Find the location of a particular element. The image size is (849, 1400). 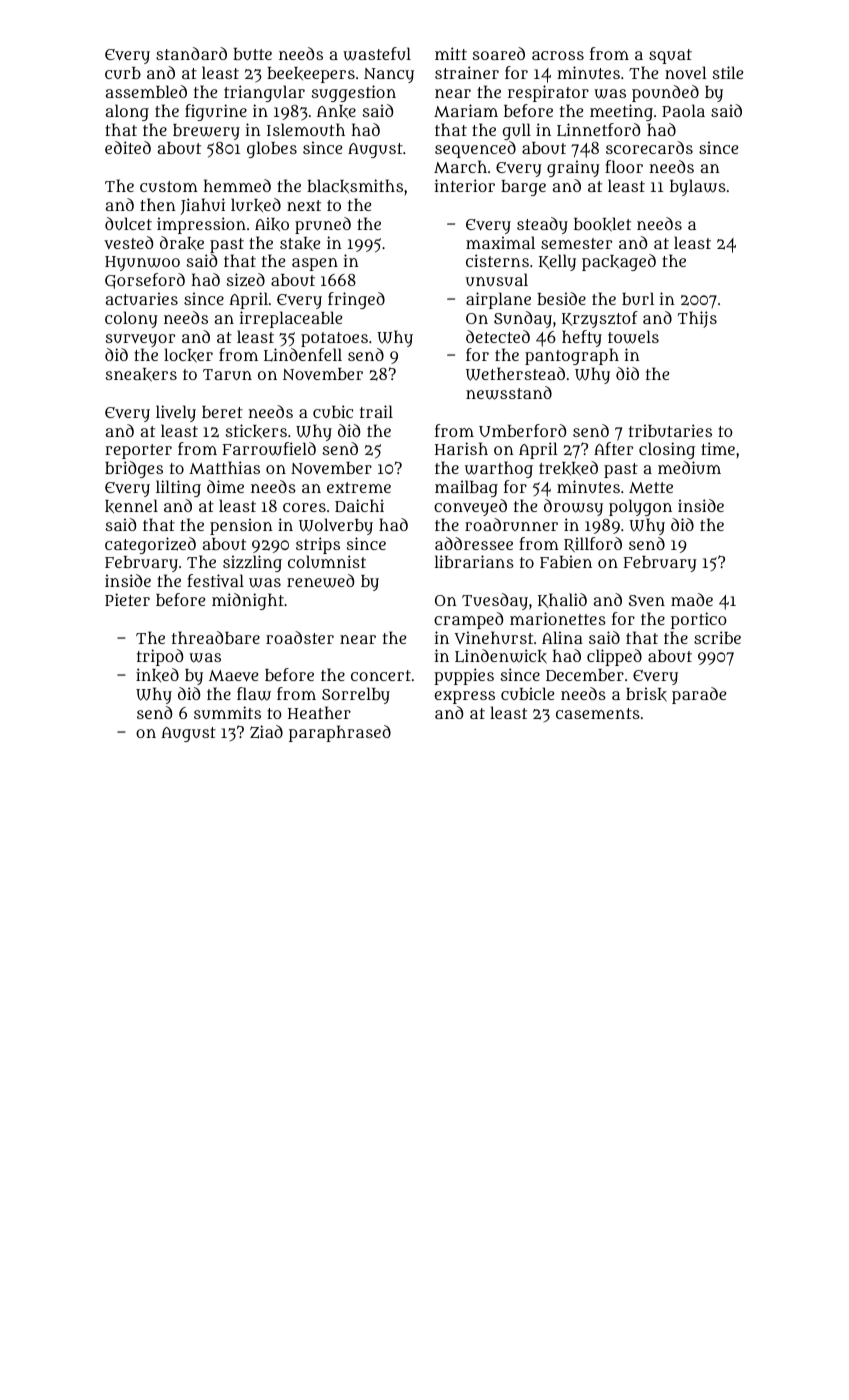

puppies is located at coordinates (464, 676).
